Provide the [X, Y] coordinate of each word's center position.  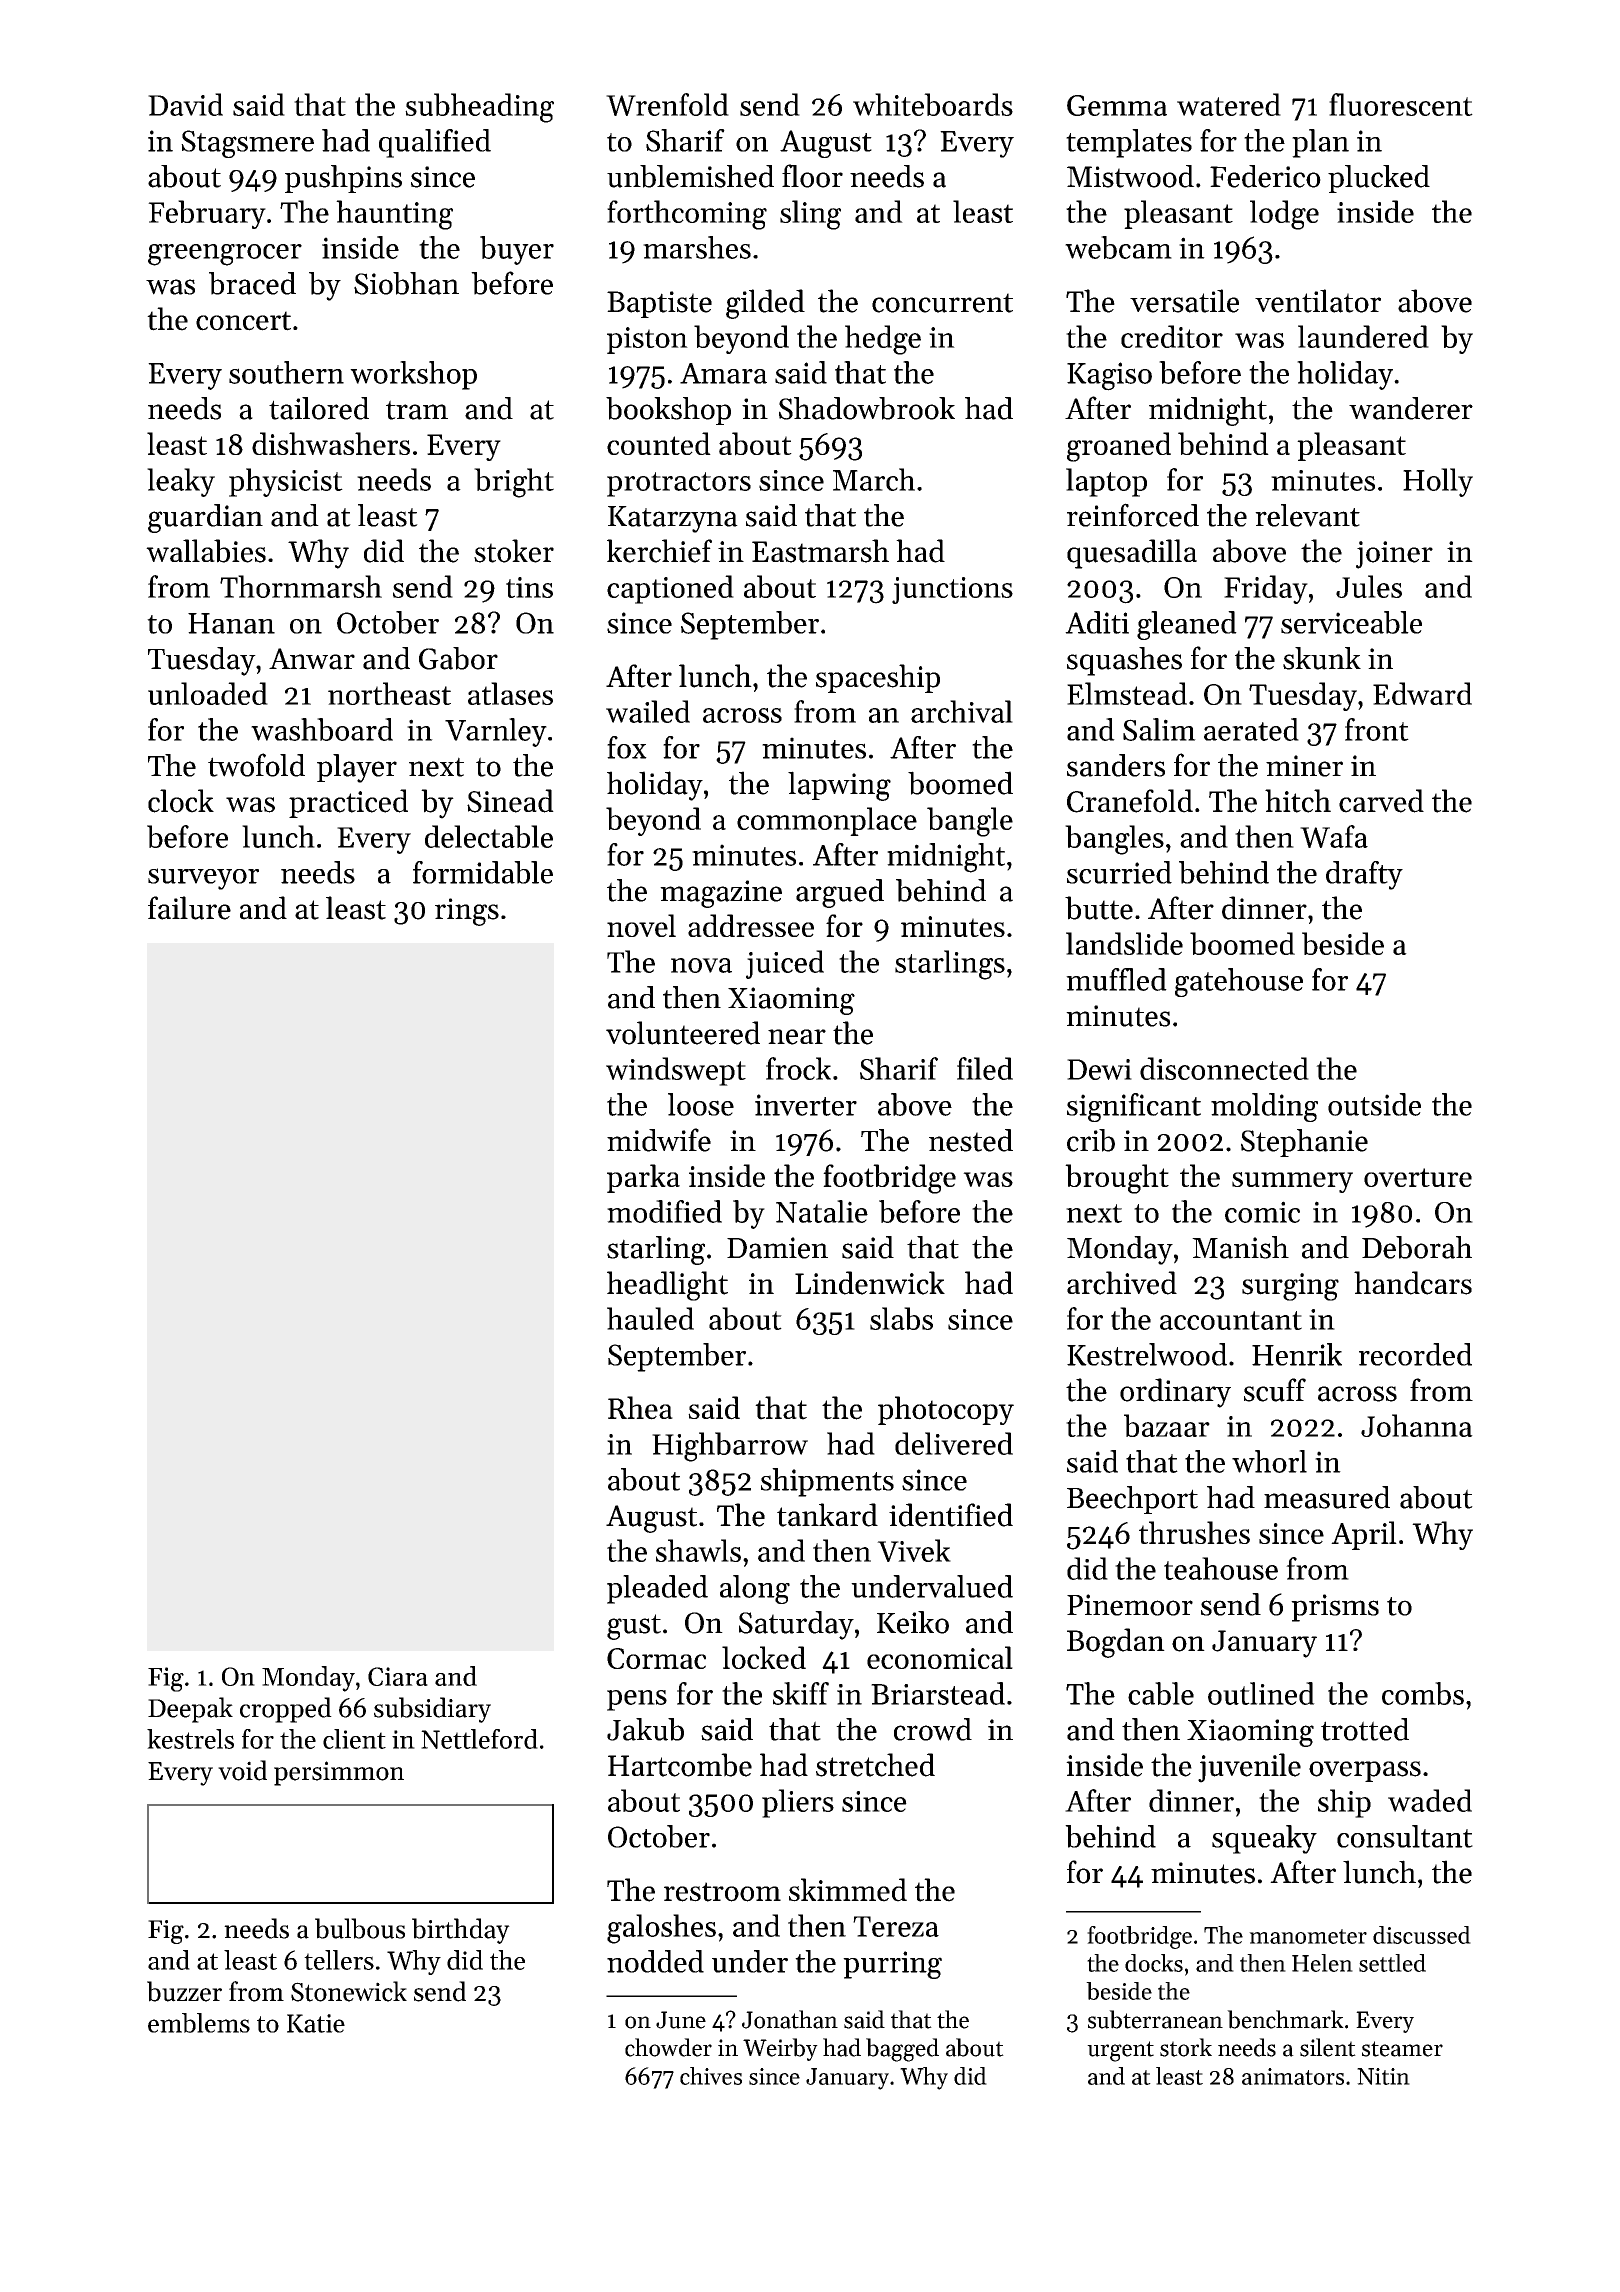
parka [643, 1178]
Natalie [822, 1211]
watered [1229, 104]
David [185, 104]
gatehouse [1239, 982]
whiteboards [933, 104]
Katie [316, 2023]
